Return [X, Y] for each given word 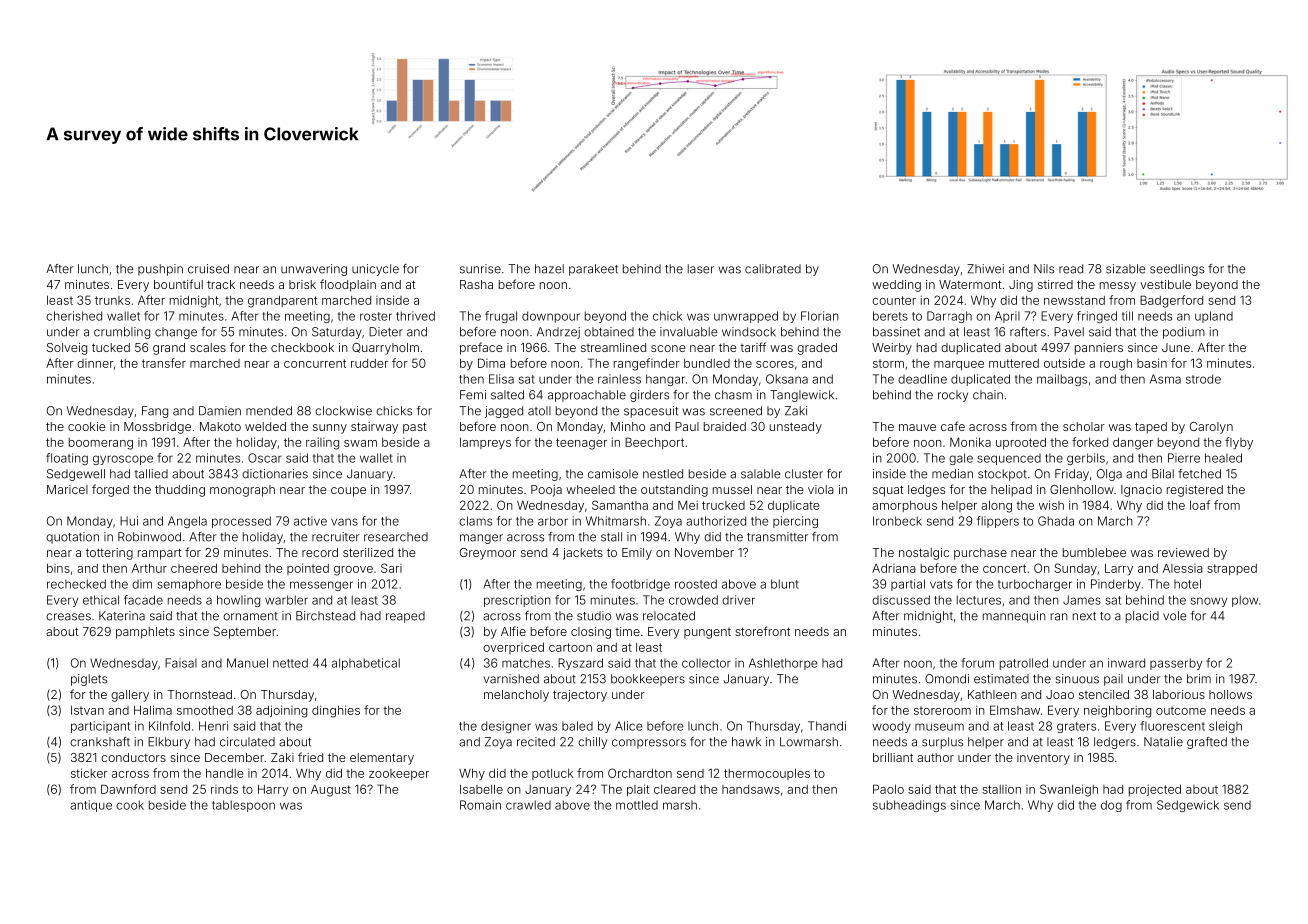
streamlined [613, 347]
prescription [517, 601]
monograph [242, 491]
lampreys [485, 444]
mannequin [1014, 617]
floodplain [348, 285]
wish [1051, 505]
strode [1203, 379]
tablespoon [243, 806]
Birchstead [325, 616]
